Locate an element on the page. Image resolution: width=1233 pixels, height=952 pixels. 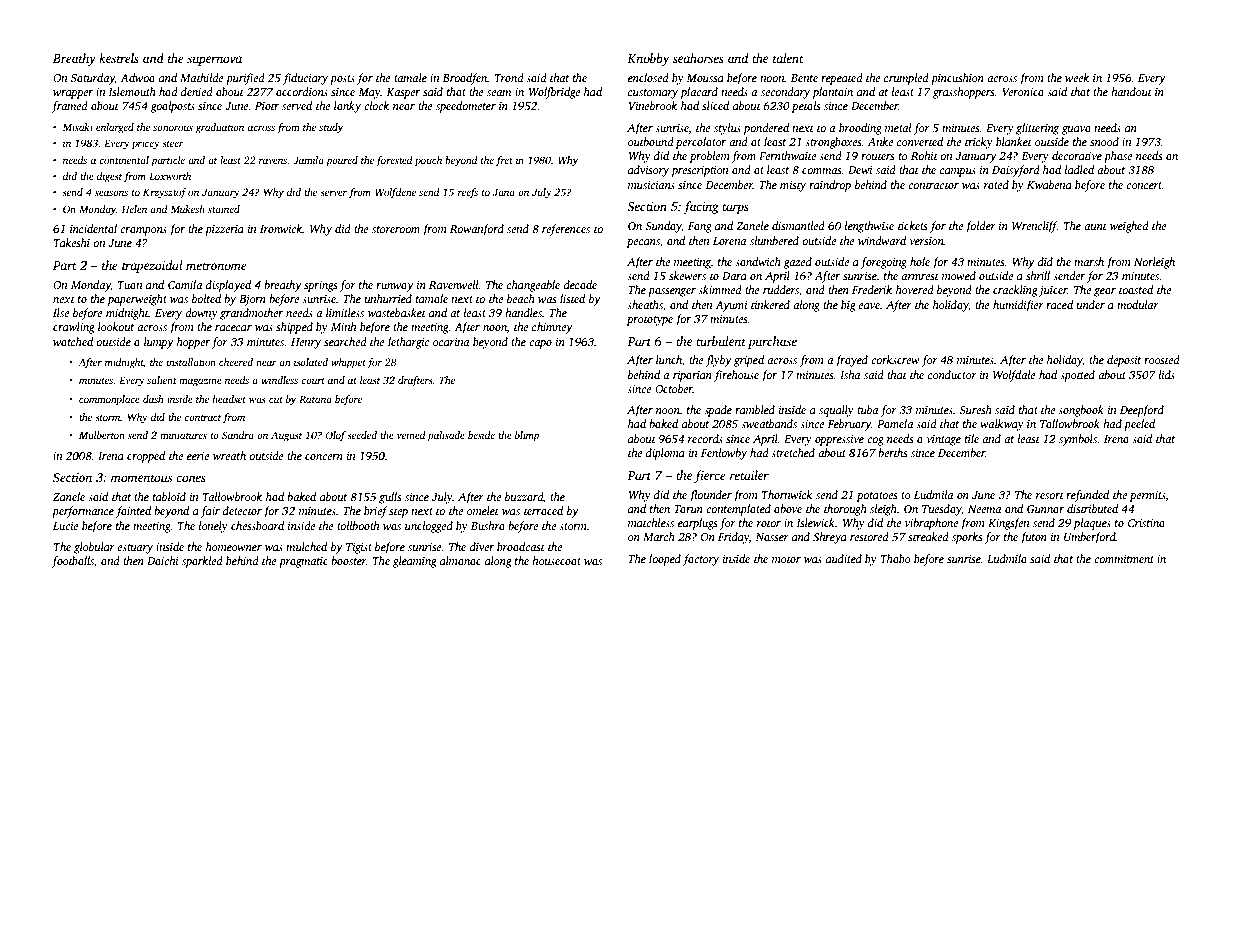
Vinebrook is located at coordinates (653, 105).
